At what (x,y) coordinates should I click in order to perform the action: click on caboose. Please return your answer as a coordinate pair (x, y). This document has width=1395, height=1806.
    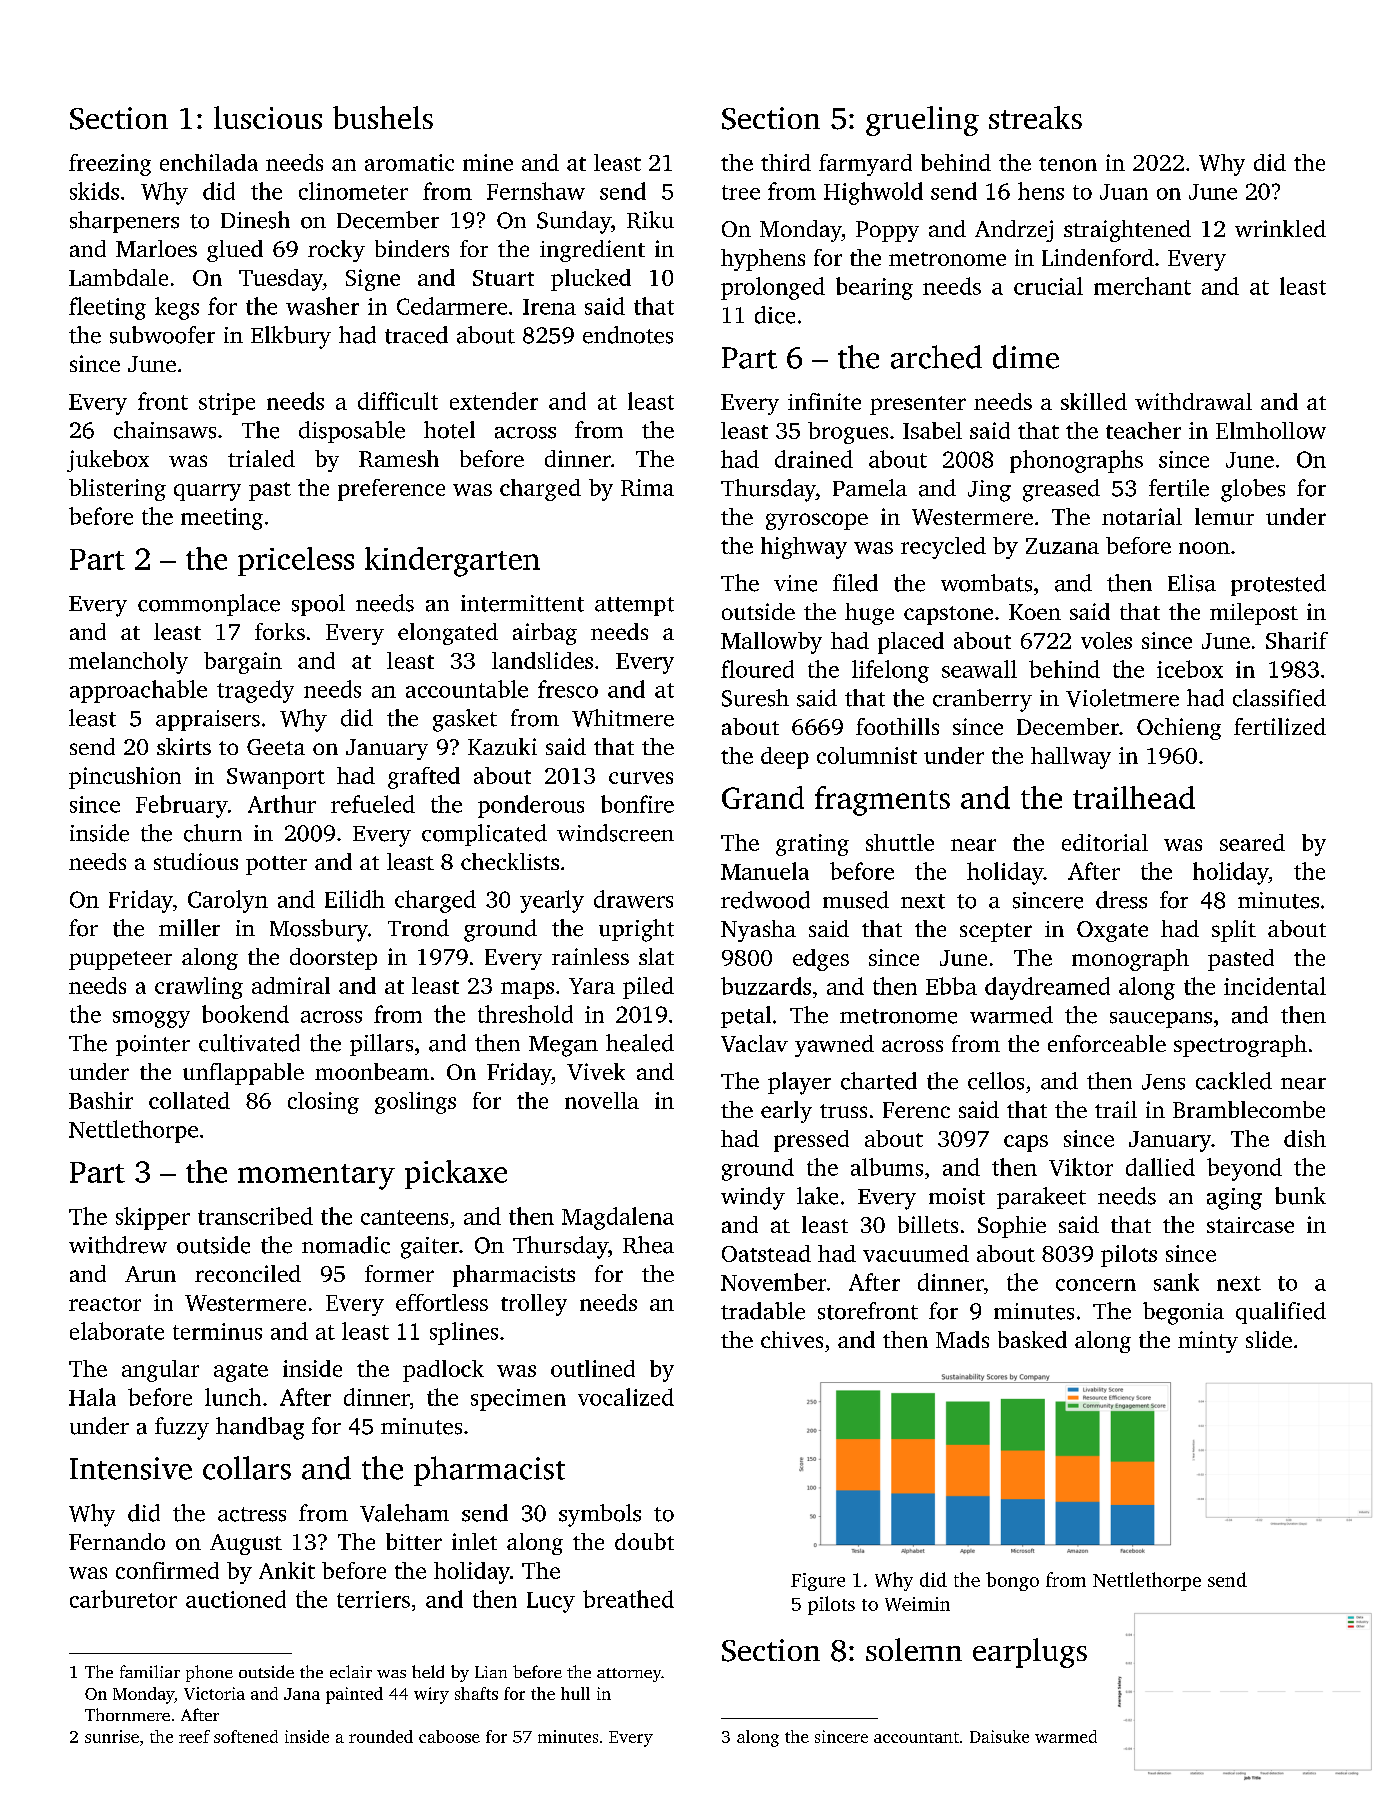
    Looking at the image, I should click on (449, 1736).
